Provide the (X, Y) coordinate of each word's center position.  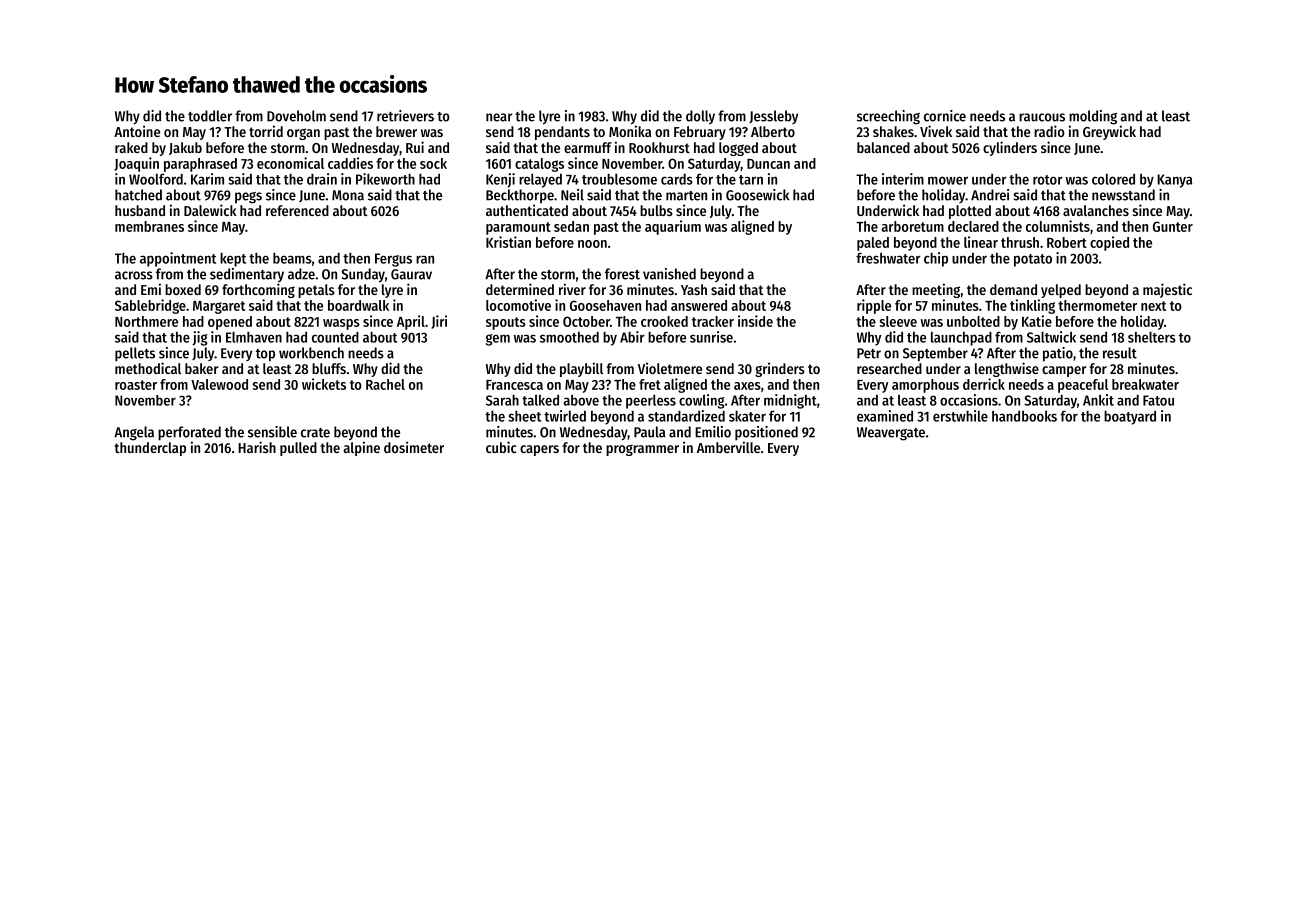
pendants (562, 133)
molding (1093, 117)
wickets (324, 384)
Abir (632, 337)
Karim (207, 179)
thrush (1020, 242)
